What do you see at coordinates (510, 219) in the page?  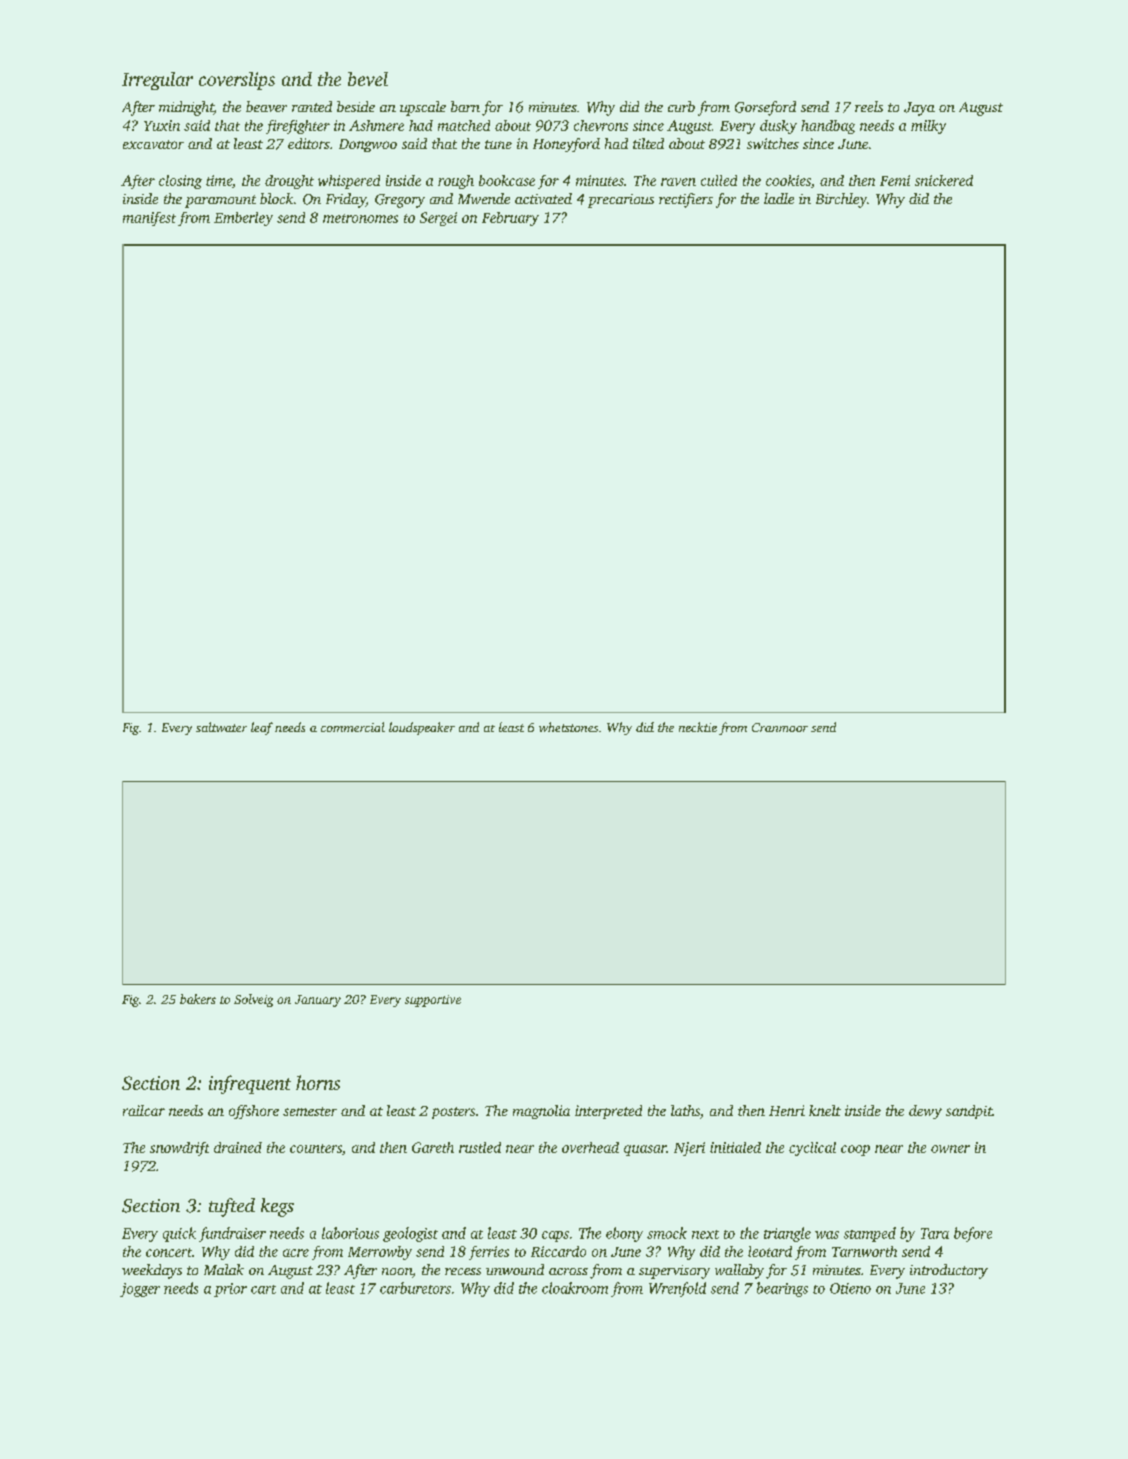 I see `February` at bounding box center [510, 219].
